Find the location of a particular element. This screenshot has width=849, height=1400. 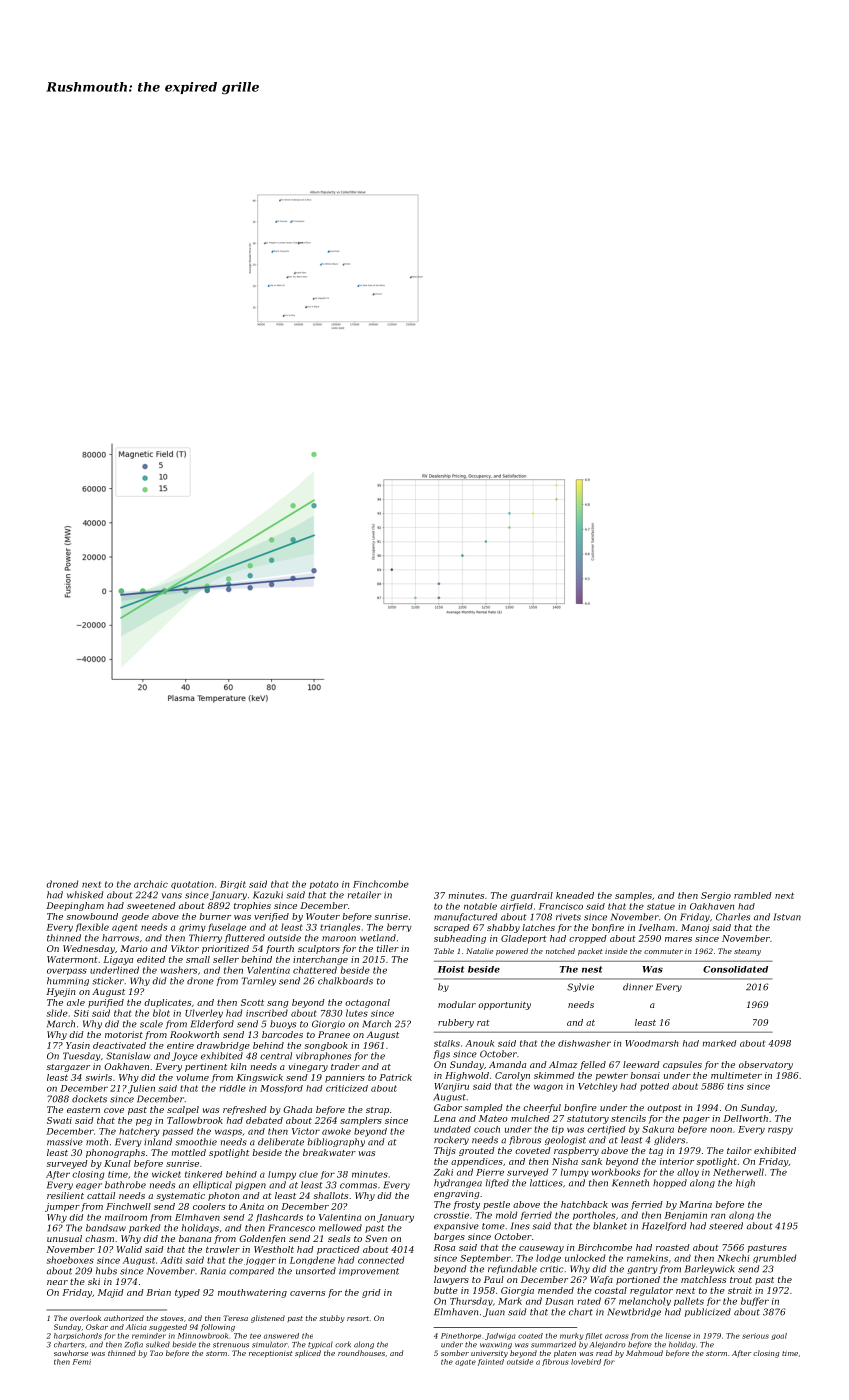

Sergio is located at coordinates (716, 896).
